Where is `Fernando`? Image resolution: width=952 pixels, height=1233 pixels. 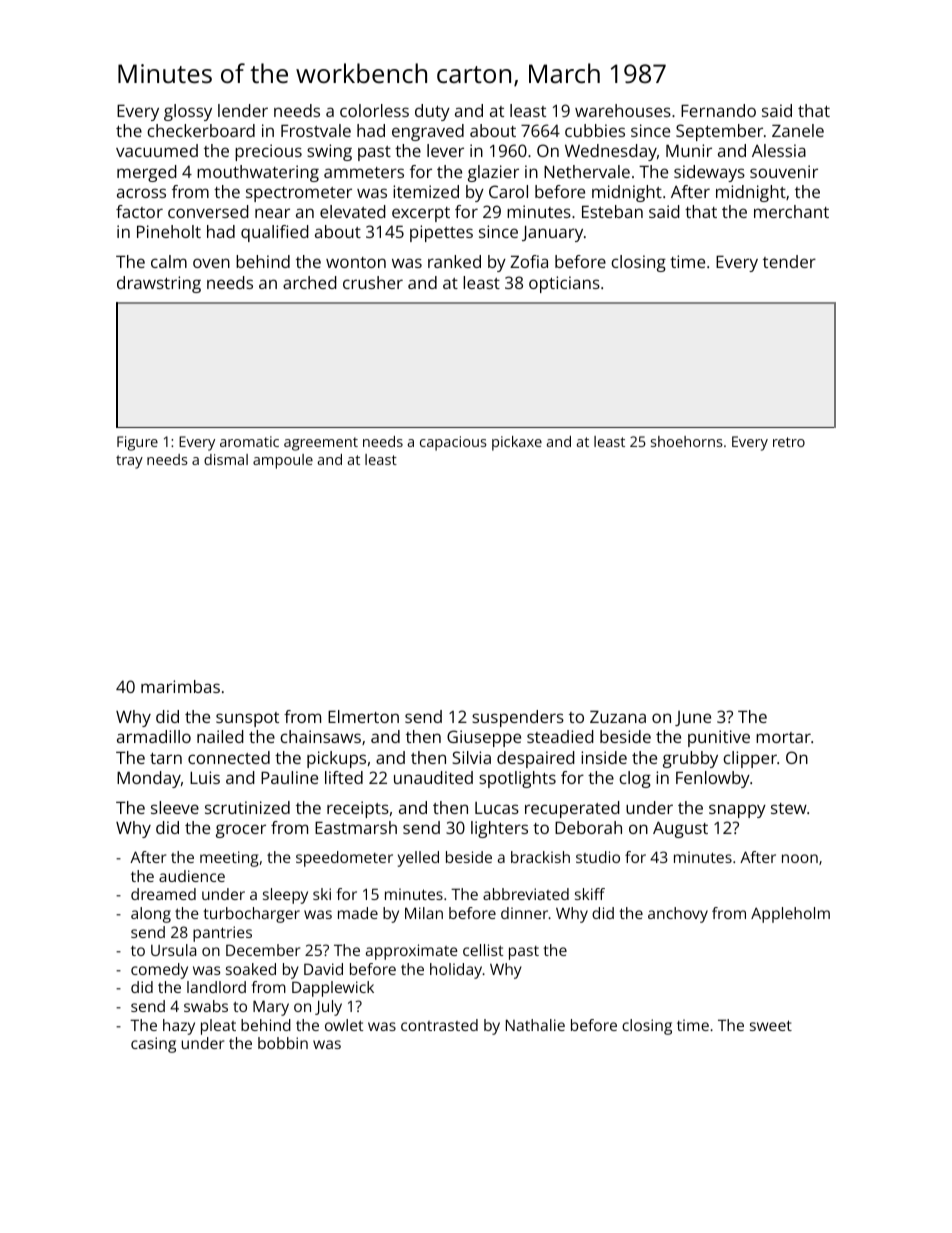 Fernando is located at coordinates (718, 110).
